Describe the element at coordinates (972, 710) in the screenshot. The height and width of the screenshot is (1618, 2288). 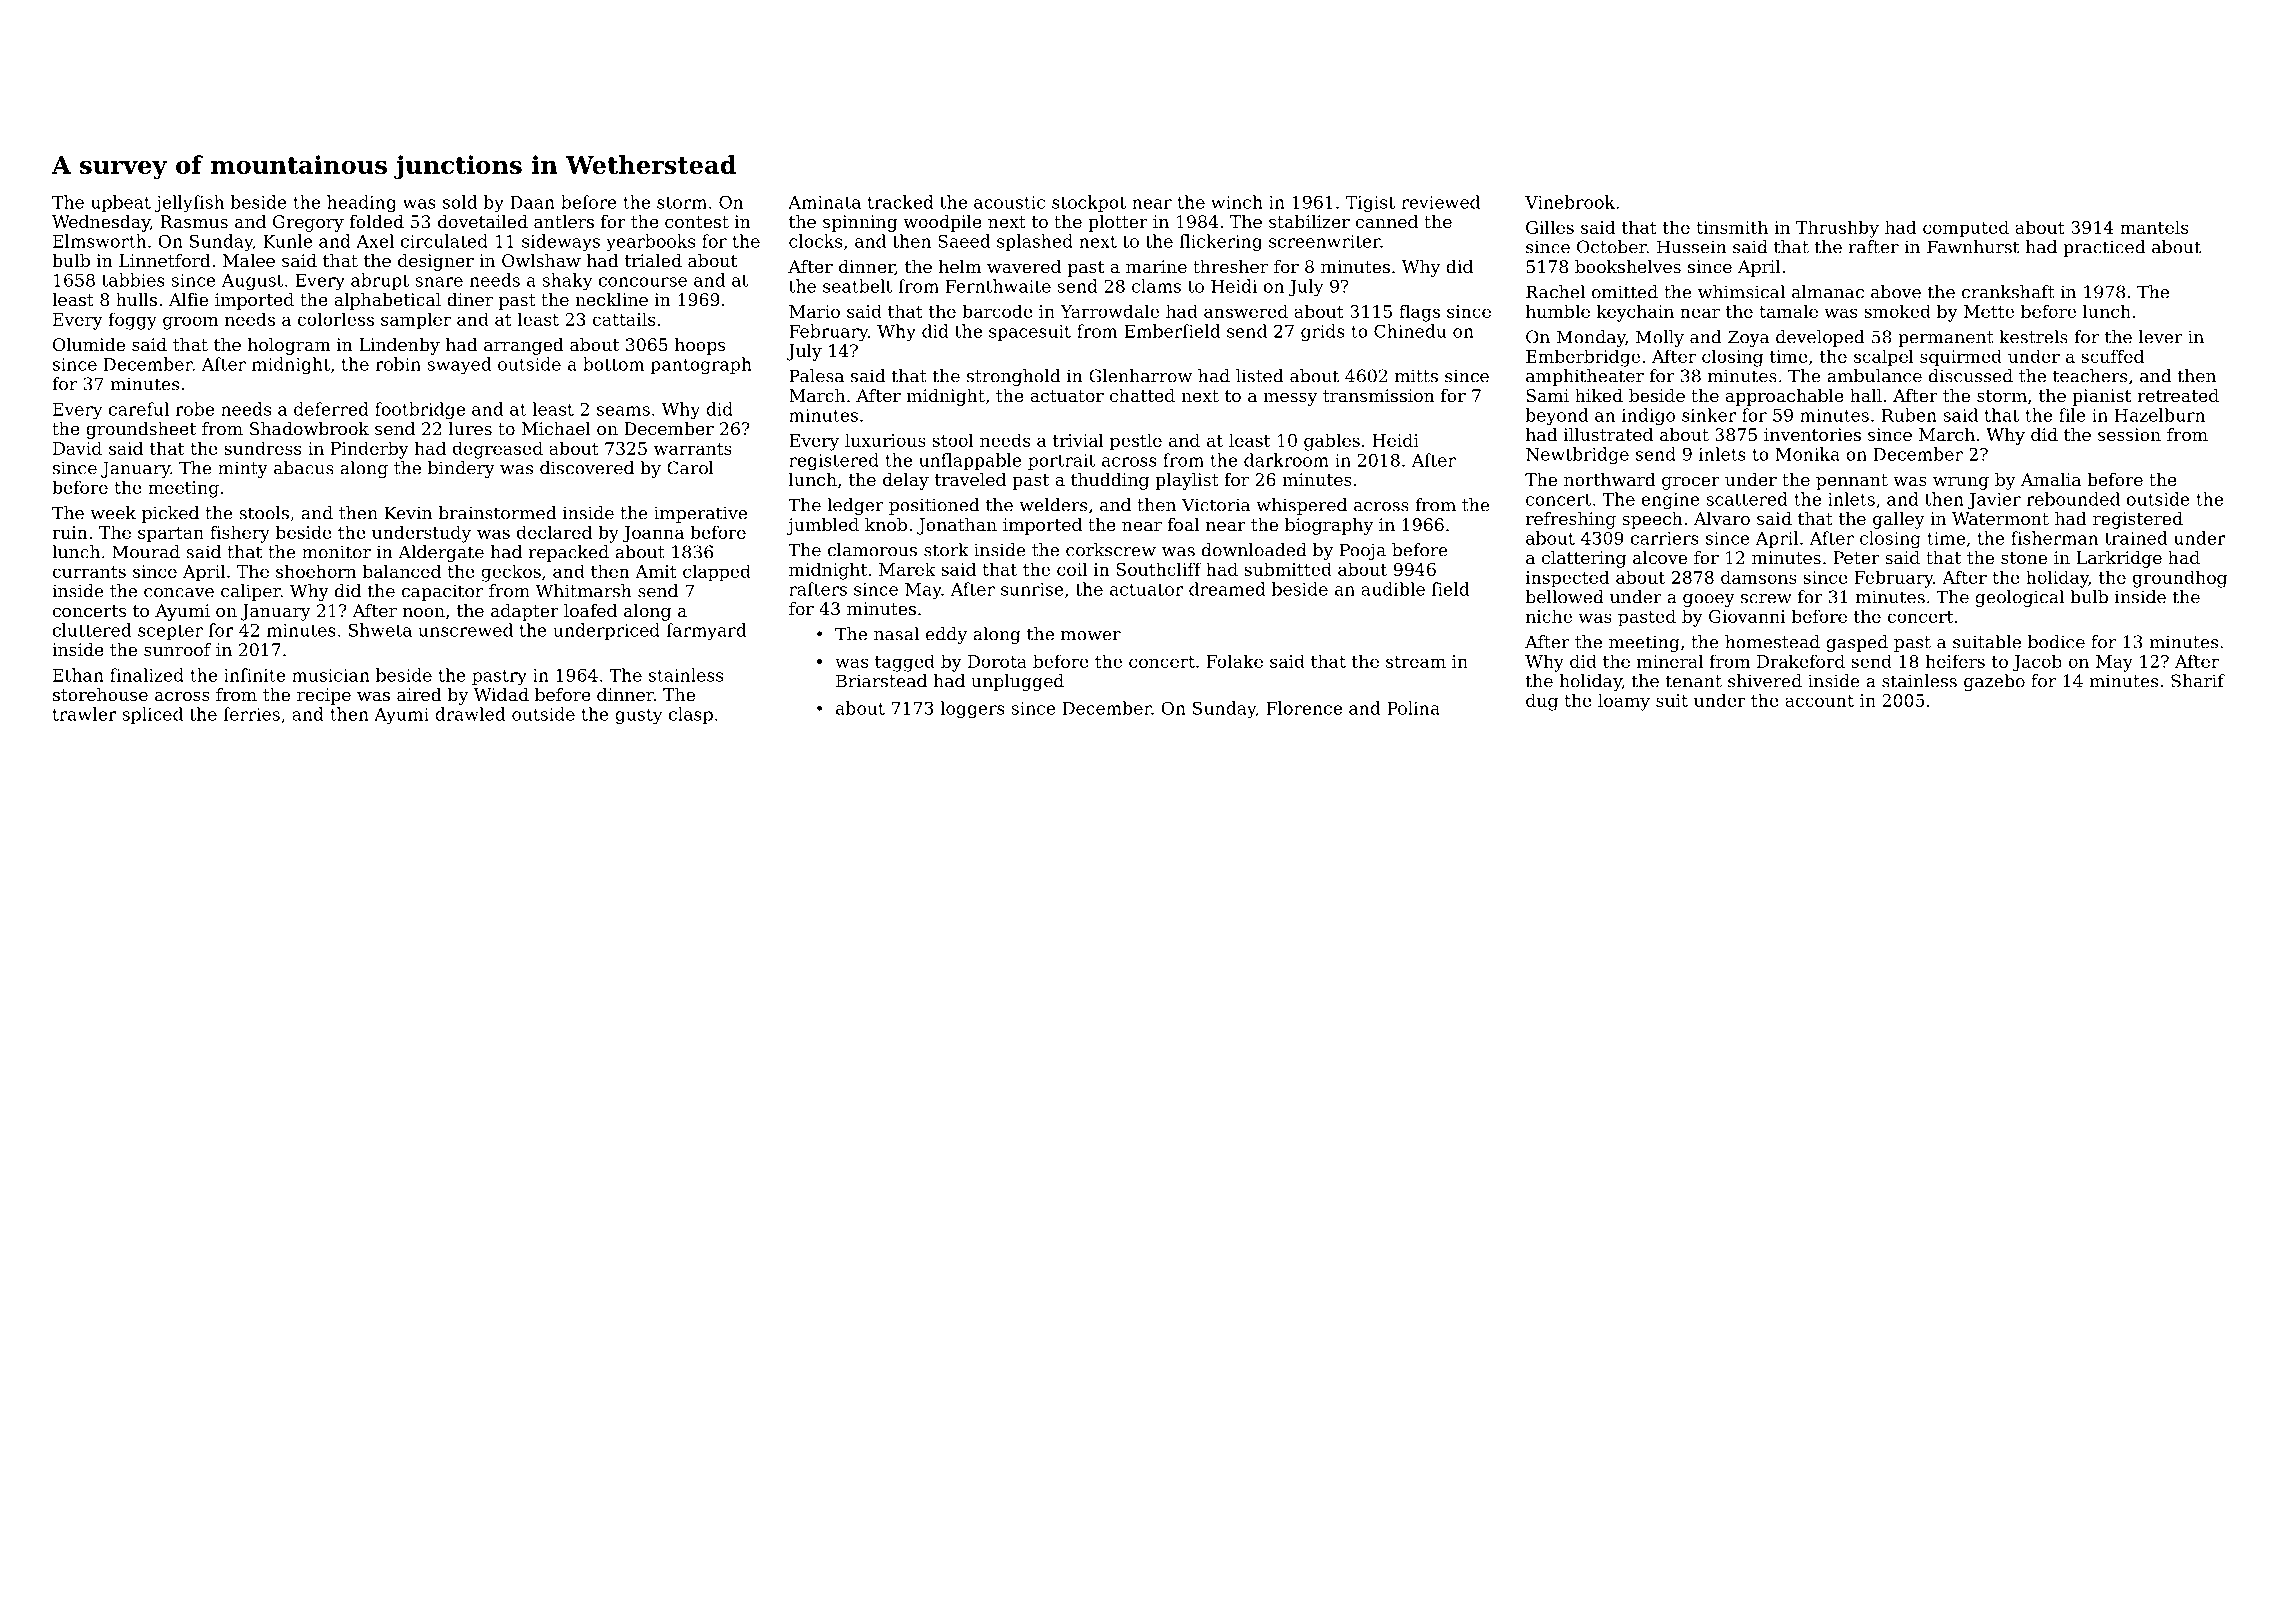
I see `loggers` at that location.
